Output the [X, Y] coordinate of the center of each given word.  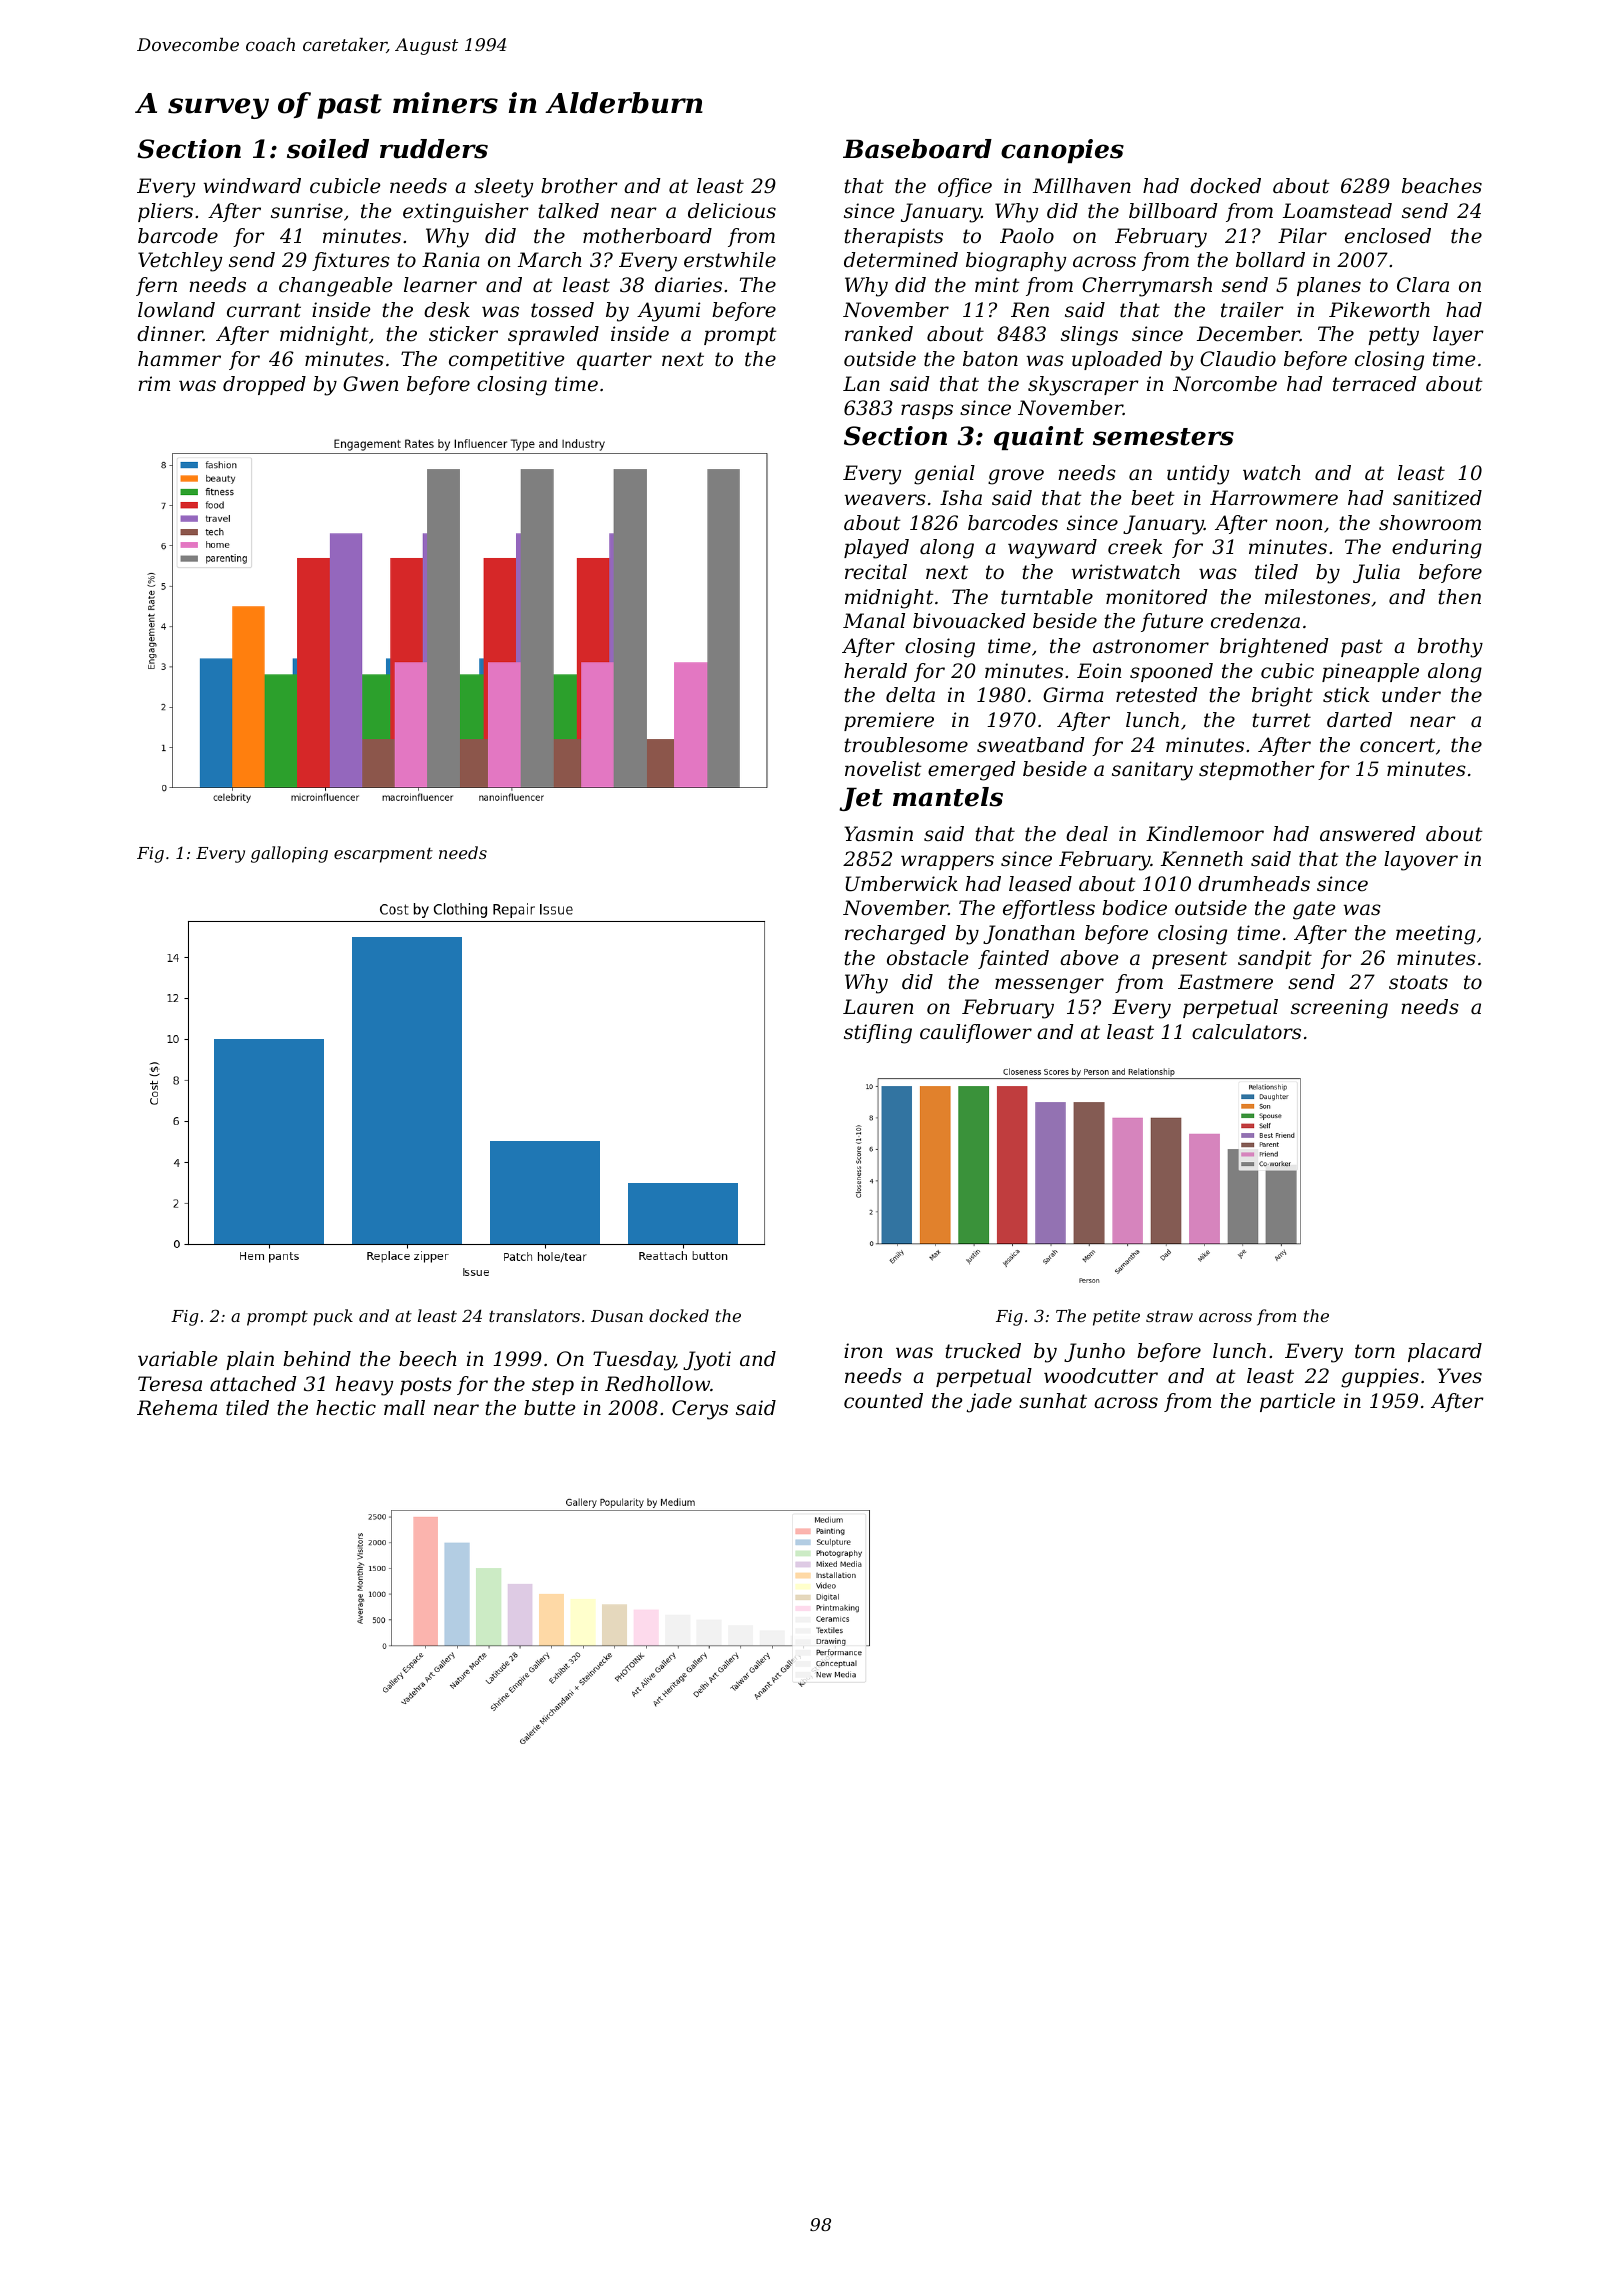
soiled [328, 149]
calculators [1246, 1032]
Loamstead [1337, 211]
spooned [1171, 672]
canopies [1062, 151]
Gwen [370, 384]
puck [333, 1317]
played [876, 549]
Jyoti [707, 1361]
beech [428, 1359]
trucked [983, 1351]
